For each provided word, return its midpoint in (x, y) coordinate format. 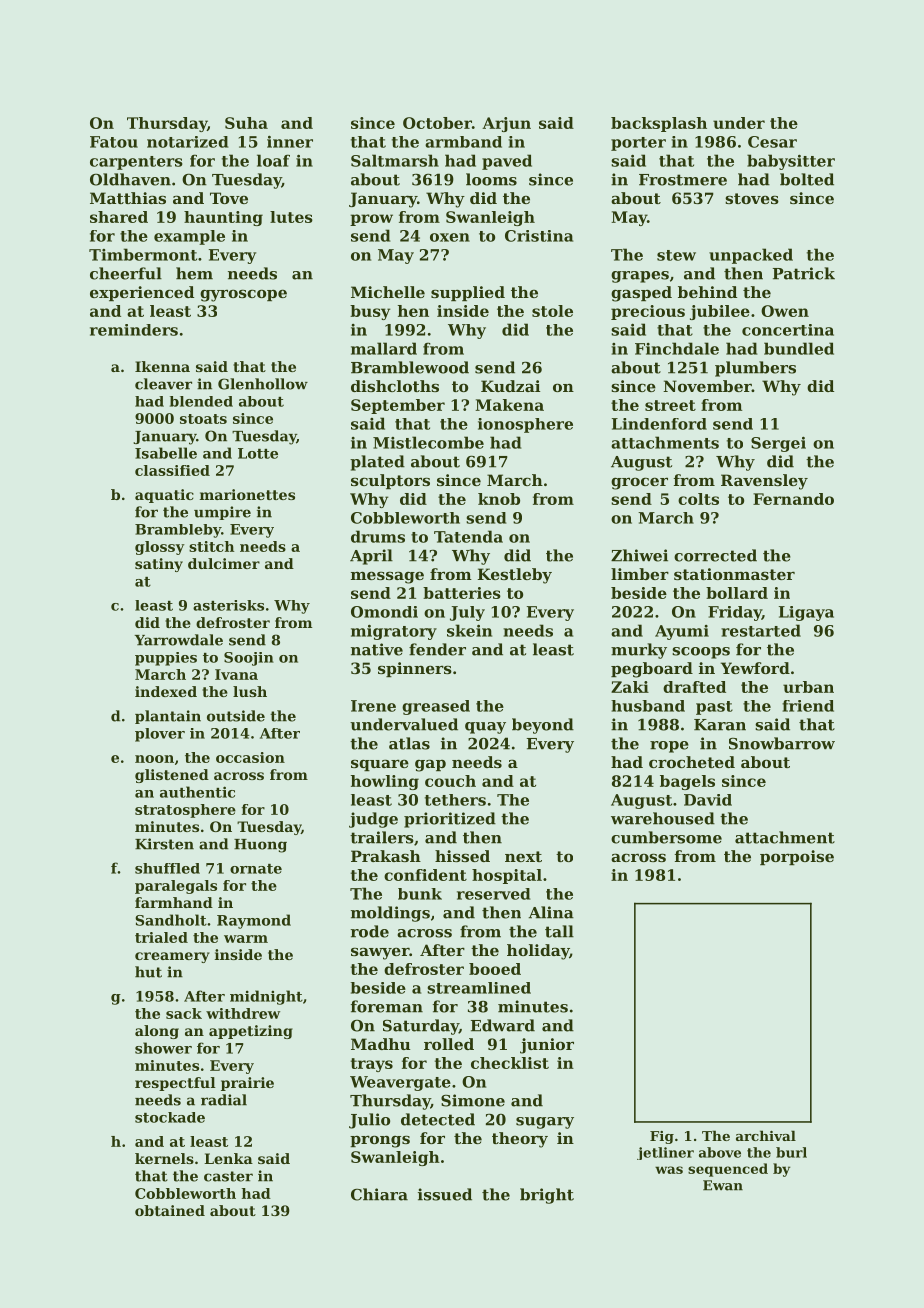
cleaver (163, 384)
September (398, 406)
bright (547, 1196)
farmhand (174, 902)
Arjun (506, 124)
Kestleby (515, 576)
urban (808, 687)
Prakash (386, 856)
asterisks (228, 605)
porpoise (797, 857)
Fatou (114, 142)
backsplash (659, 124)
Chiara (379, 1194)
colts (698, 499)
